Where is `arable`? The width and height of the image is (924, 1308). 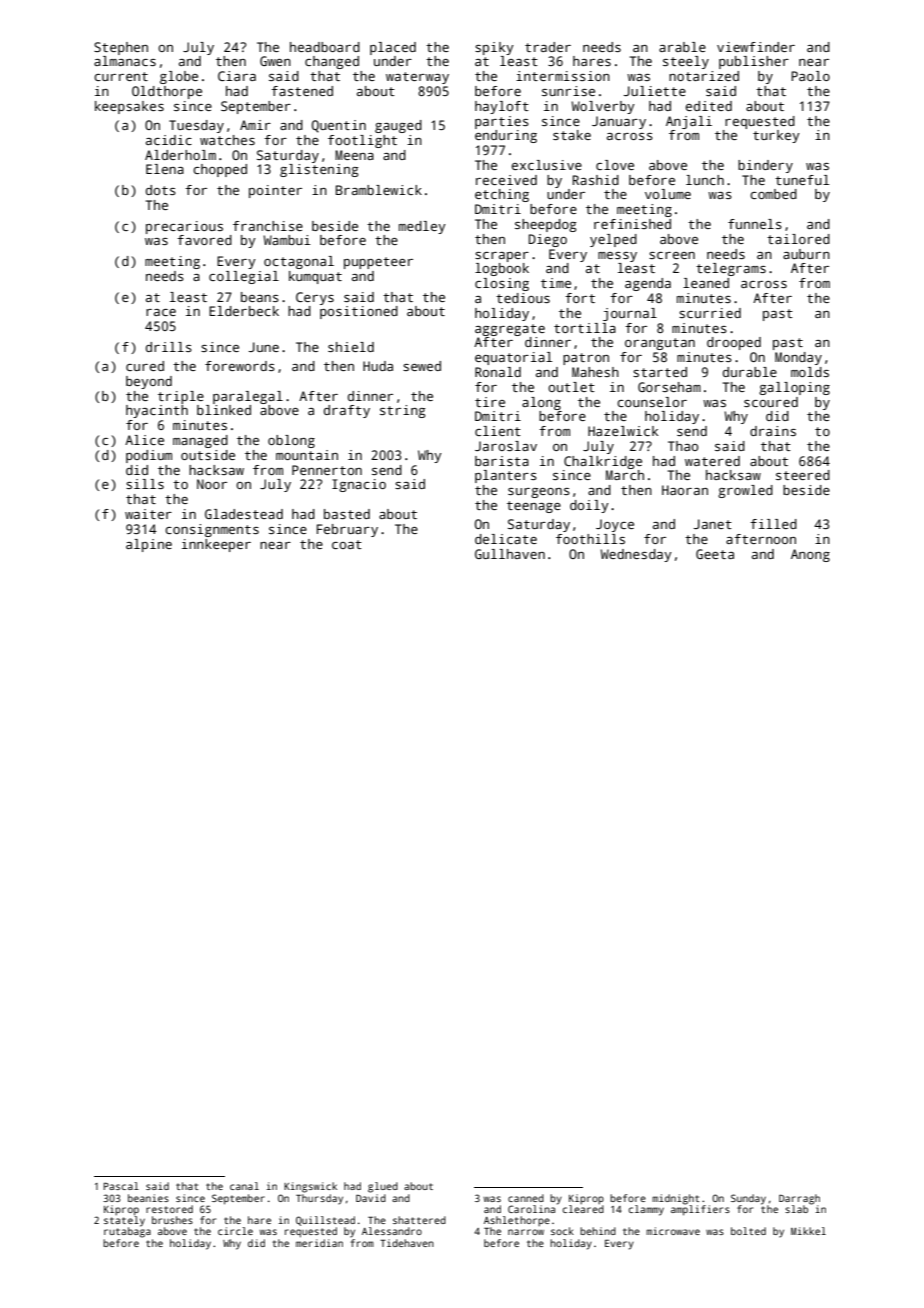 arable is located at coordinates (682, 47).
